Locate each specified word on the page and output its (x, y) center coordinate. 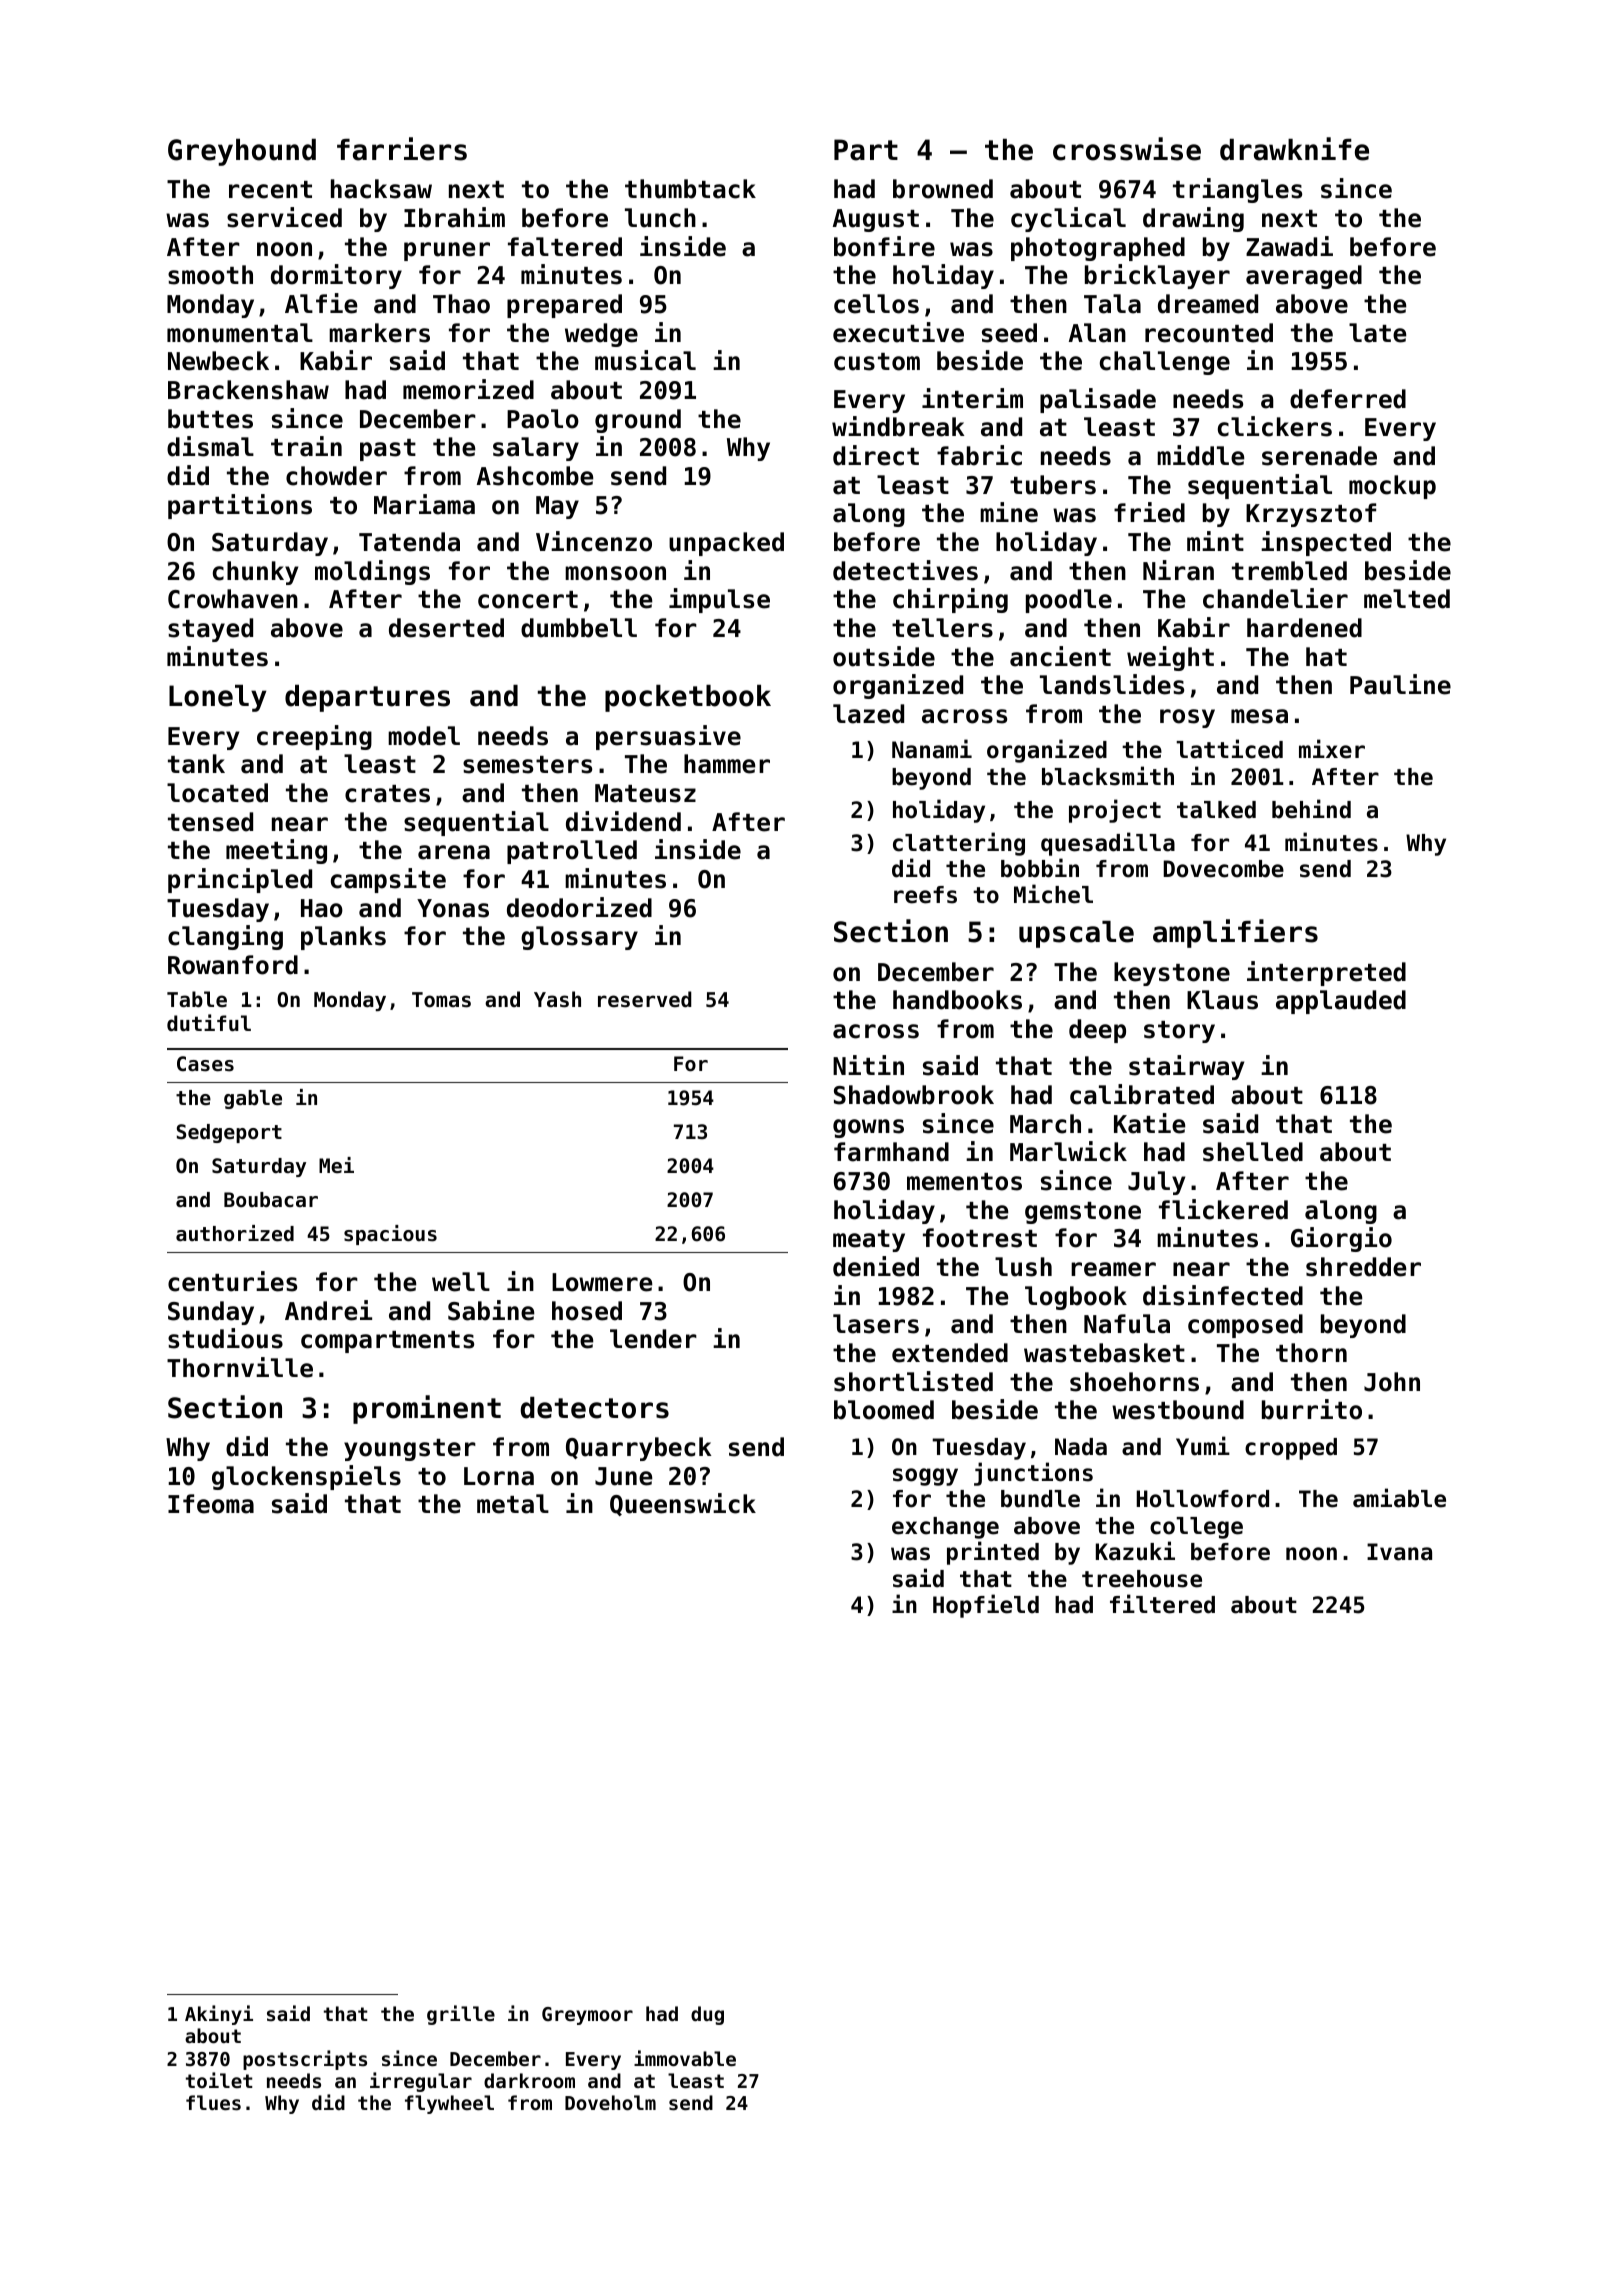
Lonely (217, 698)
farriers (402, 149)
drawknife (1294, 149)
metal (513, 1504)
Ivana (1399, 1552)
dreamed (1208, 304)
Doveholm (610, 2102)
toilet (219, 2080)
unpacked (726, 544)
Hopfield (986, 1606)
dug (707, 2015)
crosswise (1127, 149)
